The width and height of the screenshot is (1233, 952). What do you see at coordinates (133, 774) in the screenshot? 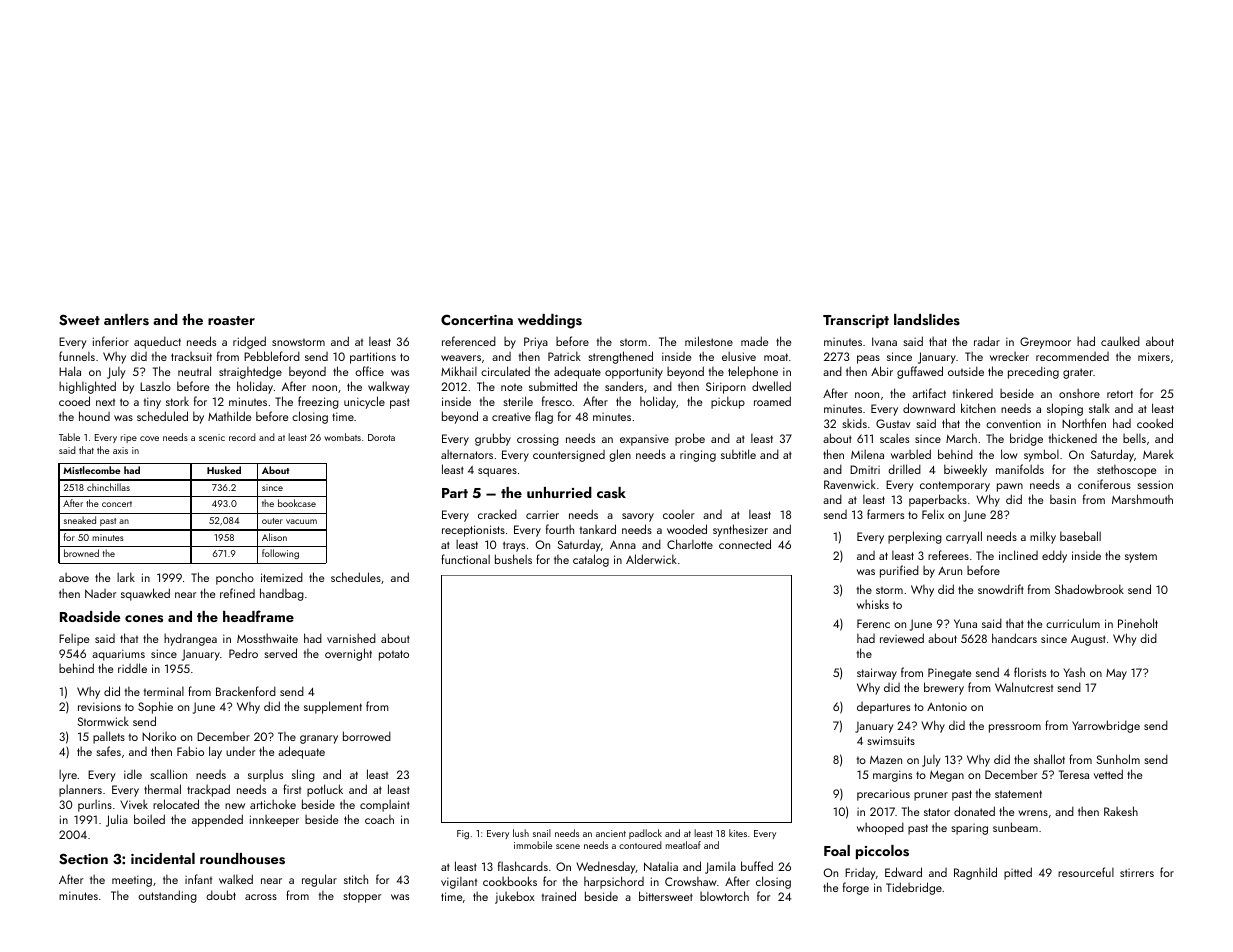
I see `idle` at bounding box center [133, 774].
